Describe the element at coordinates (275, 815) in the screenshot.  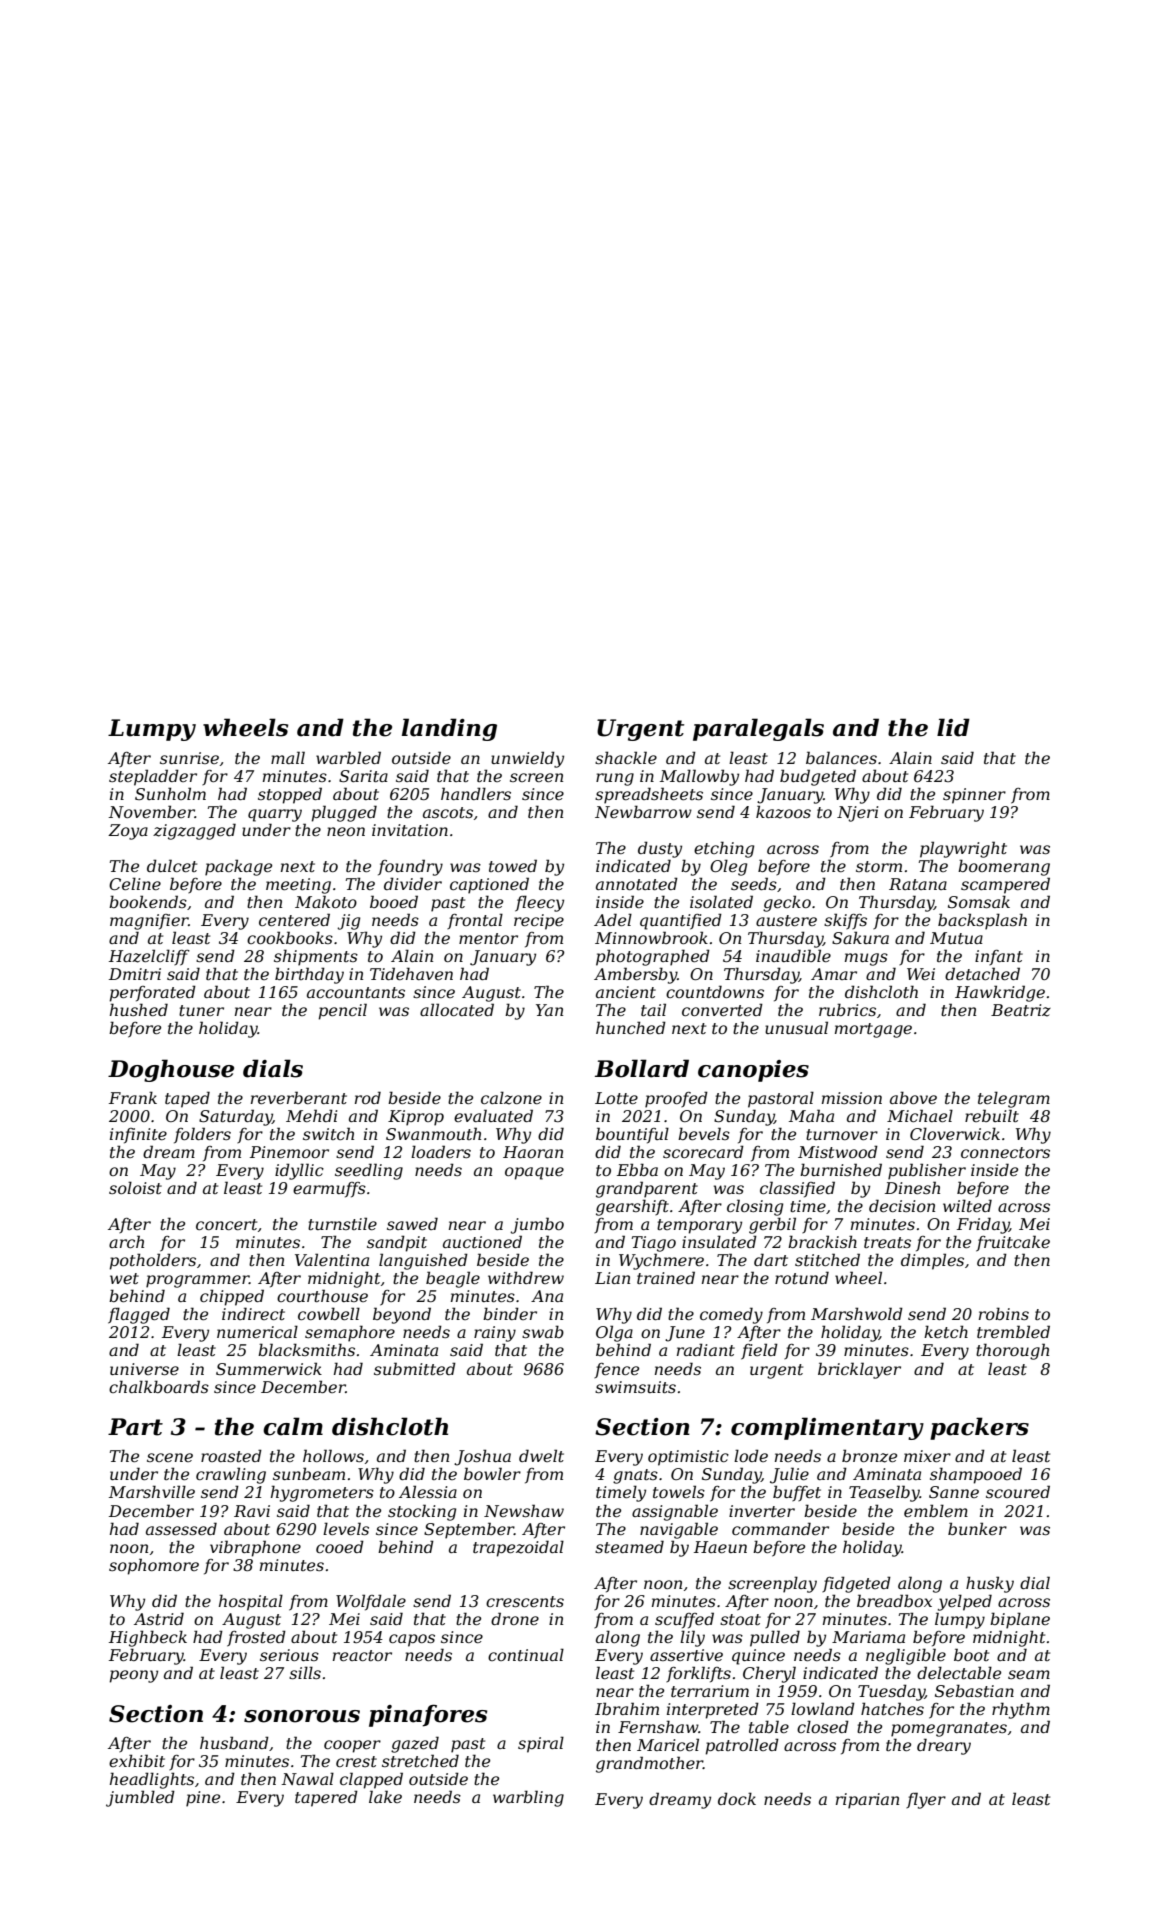
I see `quarry` at that location.
